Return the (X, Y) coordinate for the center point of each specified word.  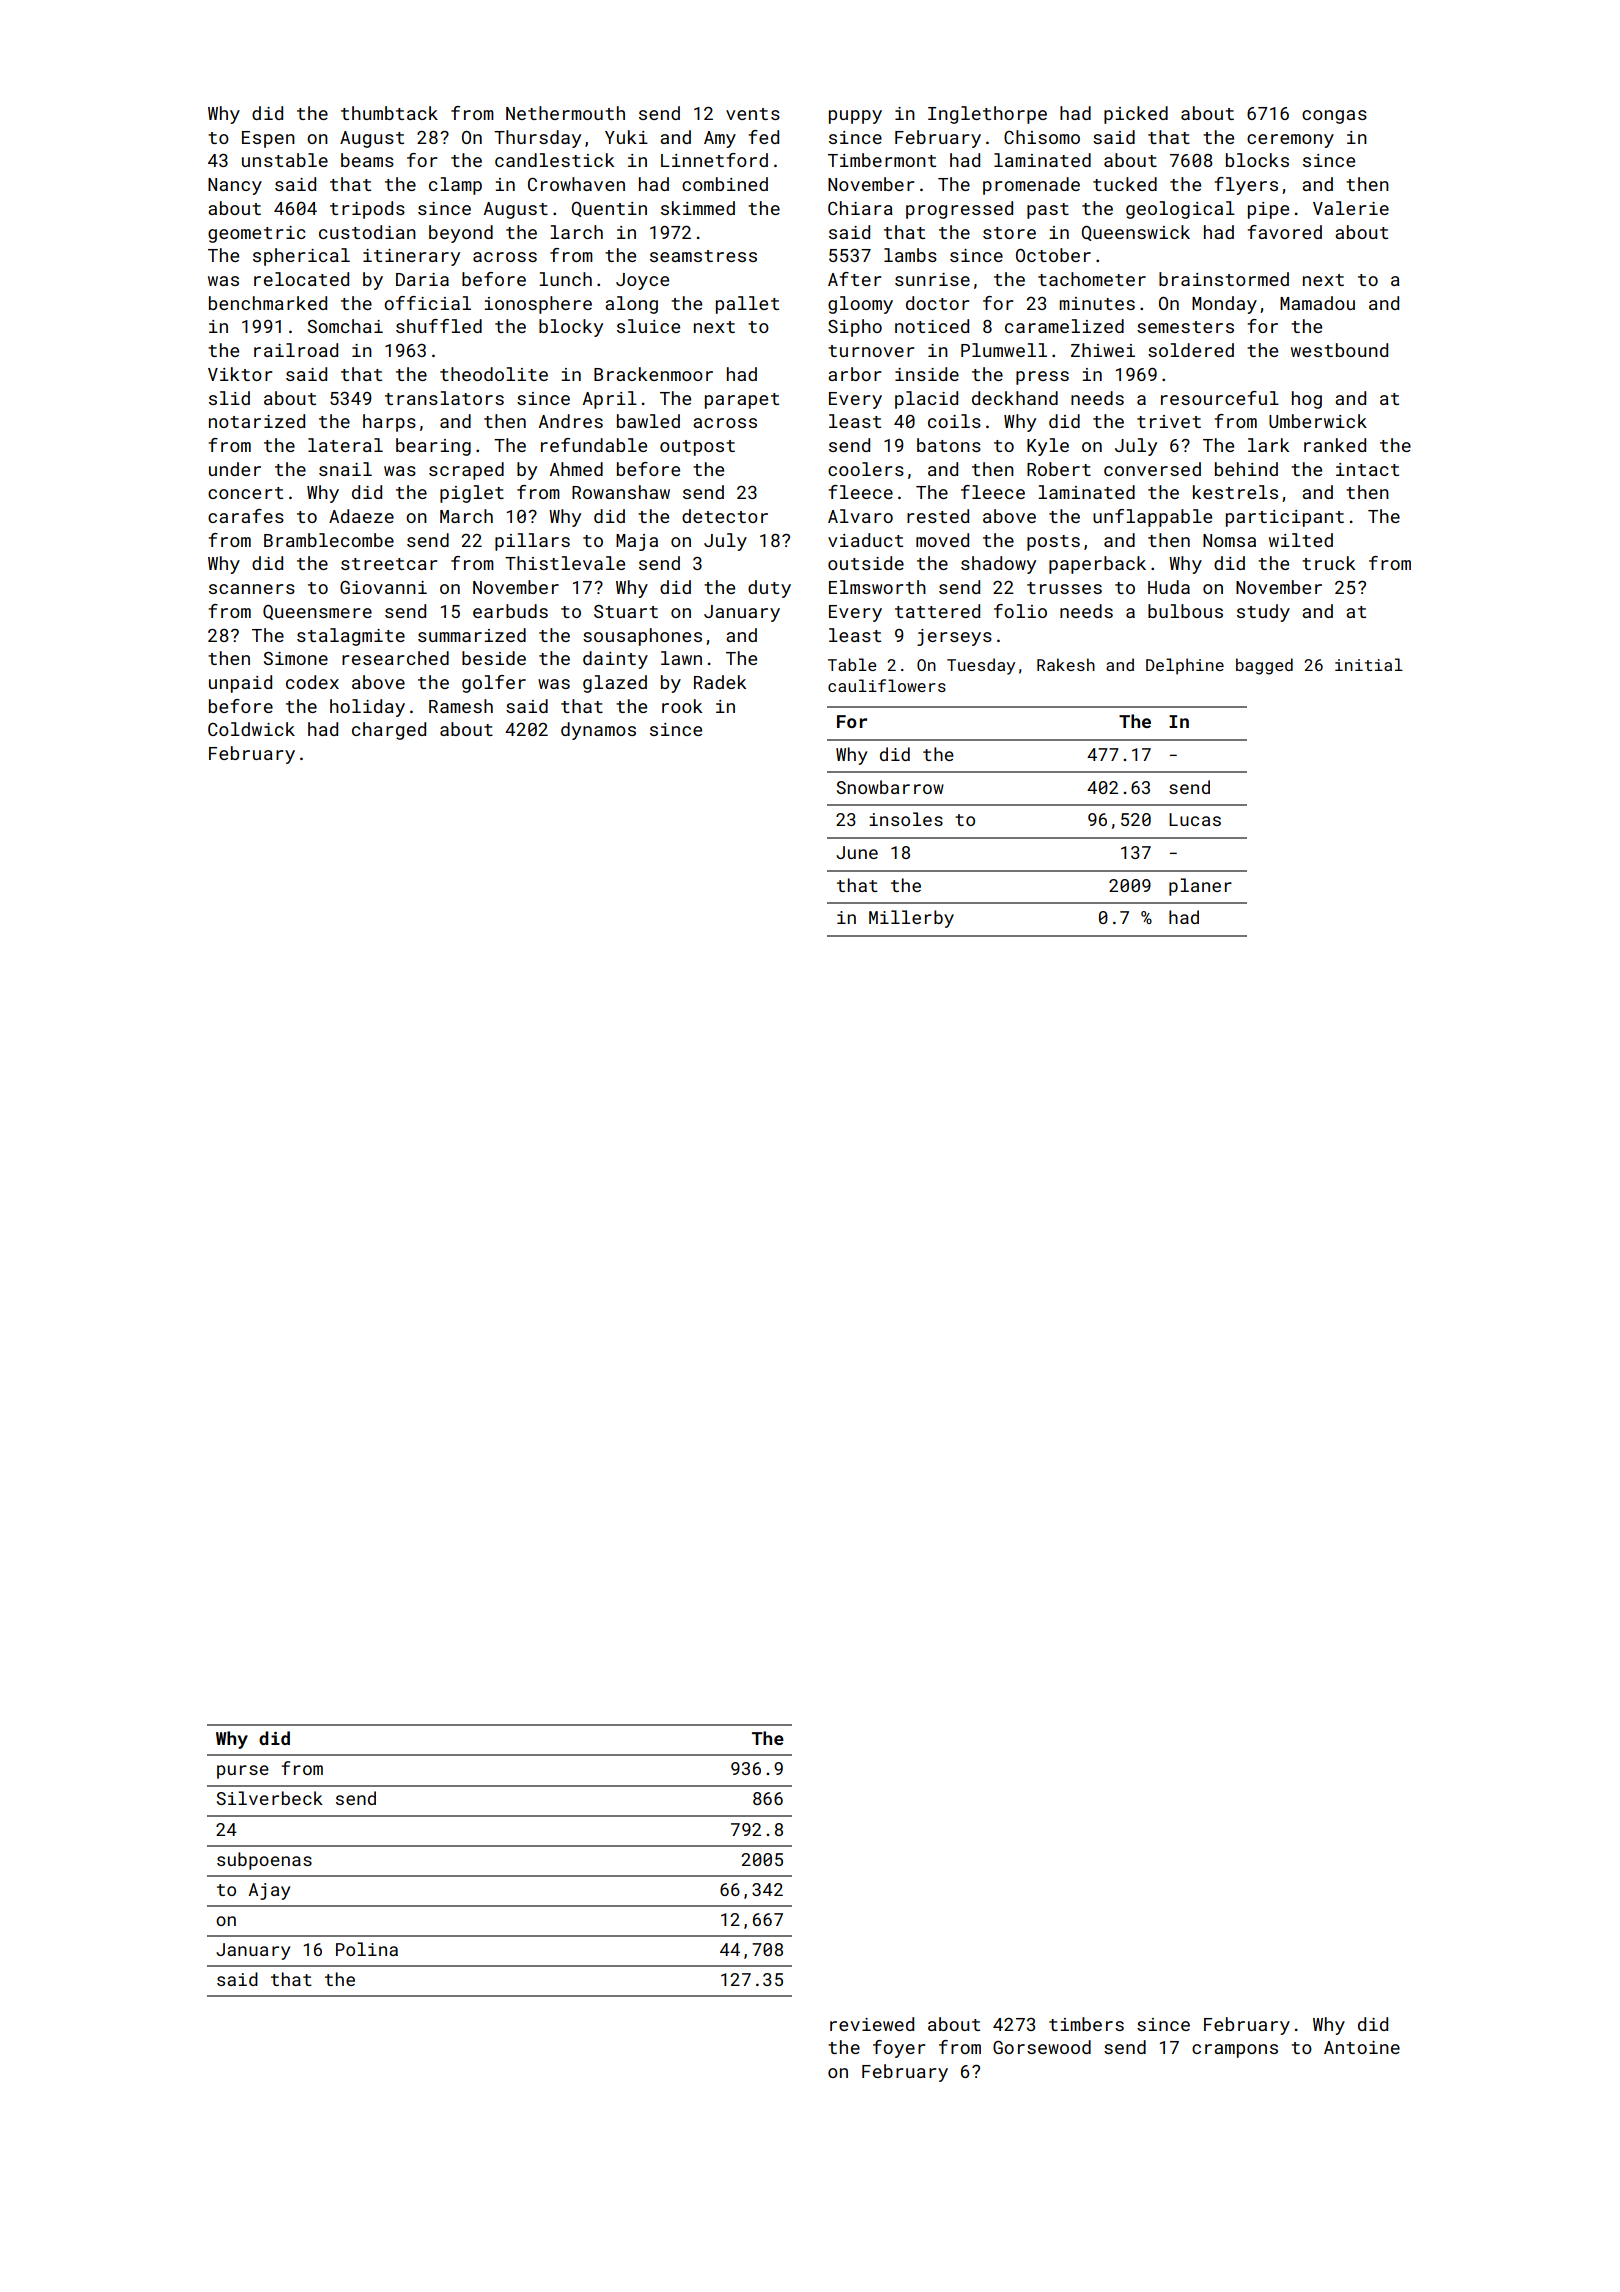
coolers (866, 469)
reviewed (872, 2024)
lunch (565, 279)
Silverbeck (270, 1798)
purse (243, 1772)
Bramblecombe (329, 540)
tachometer (1092, 279)
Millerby (911, 919)
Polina (367, 1949)
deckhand (1015, 398)
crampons (1235, 2051)
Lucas (1195, 819)
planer (1200, 887)
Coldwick (251, 729)
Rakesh (1066, 664)
